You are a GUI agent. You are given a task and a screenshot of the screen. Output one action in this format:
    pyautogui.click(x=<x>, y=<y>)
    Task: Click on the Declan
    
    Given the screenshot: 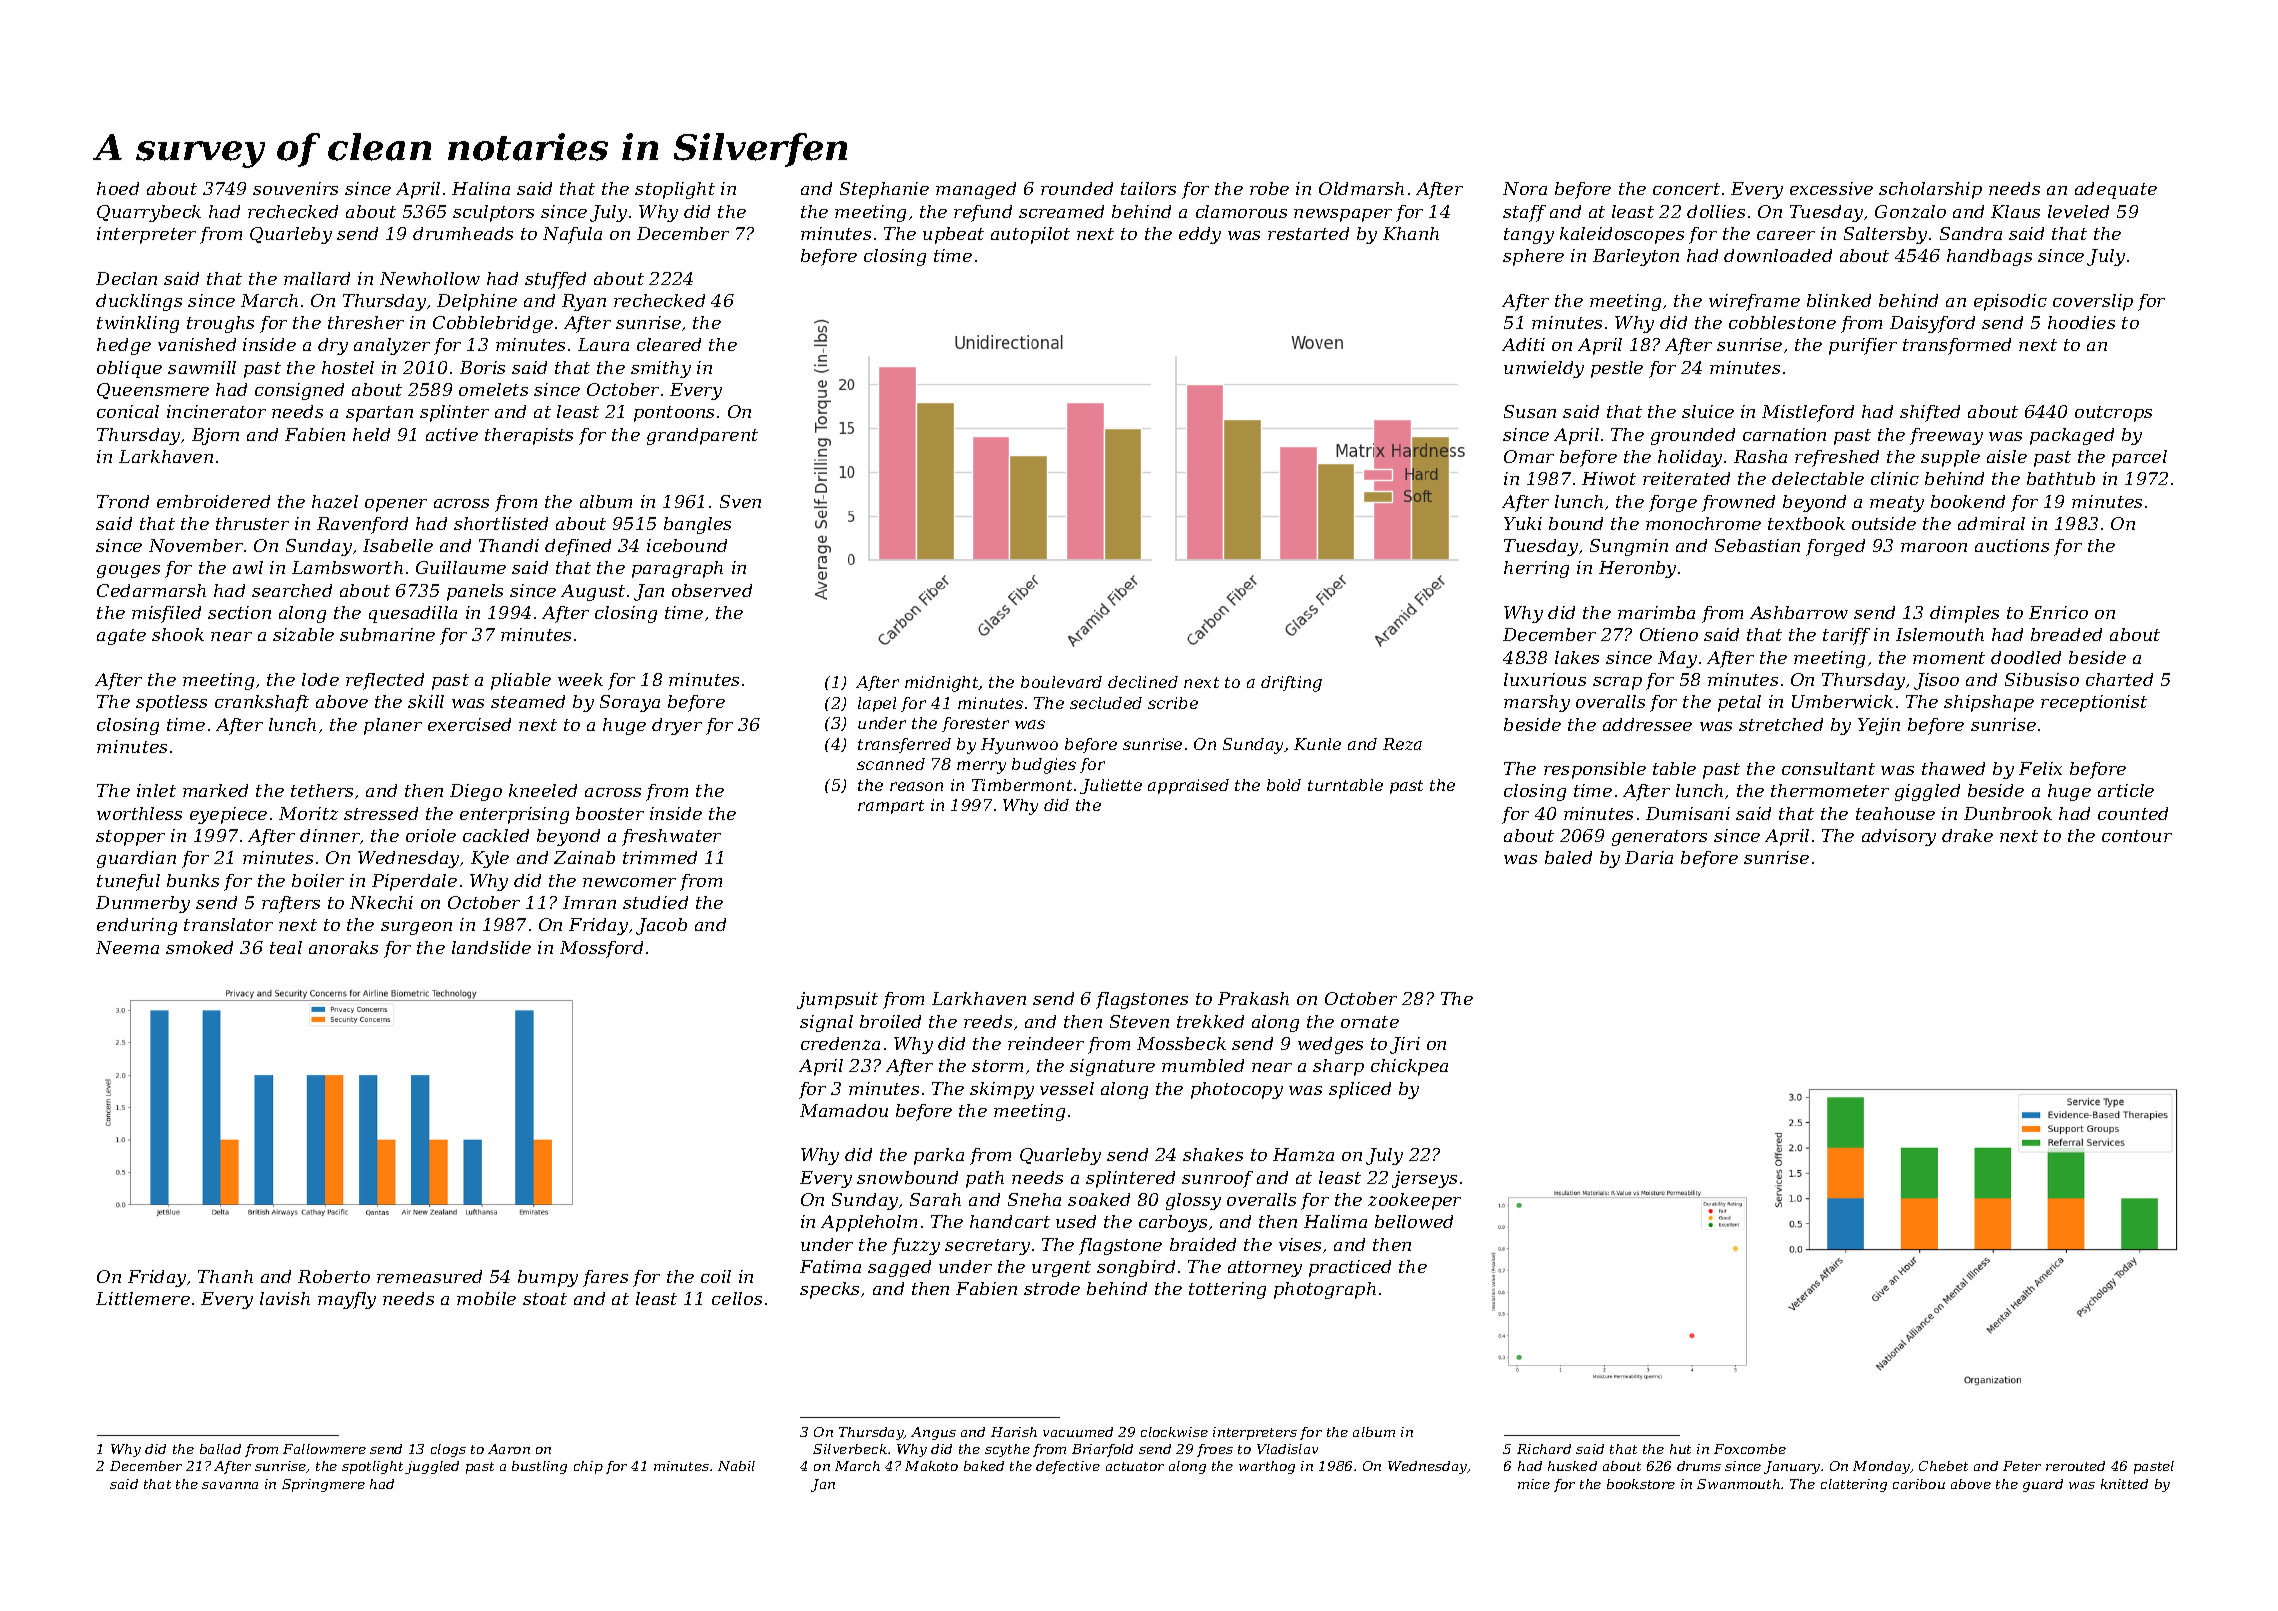 What is the action you would take?
    pyautogui.click(x=126, y=278)
